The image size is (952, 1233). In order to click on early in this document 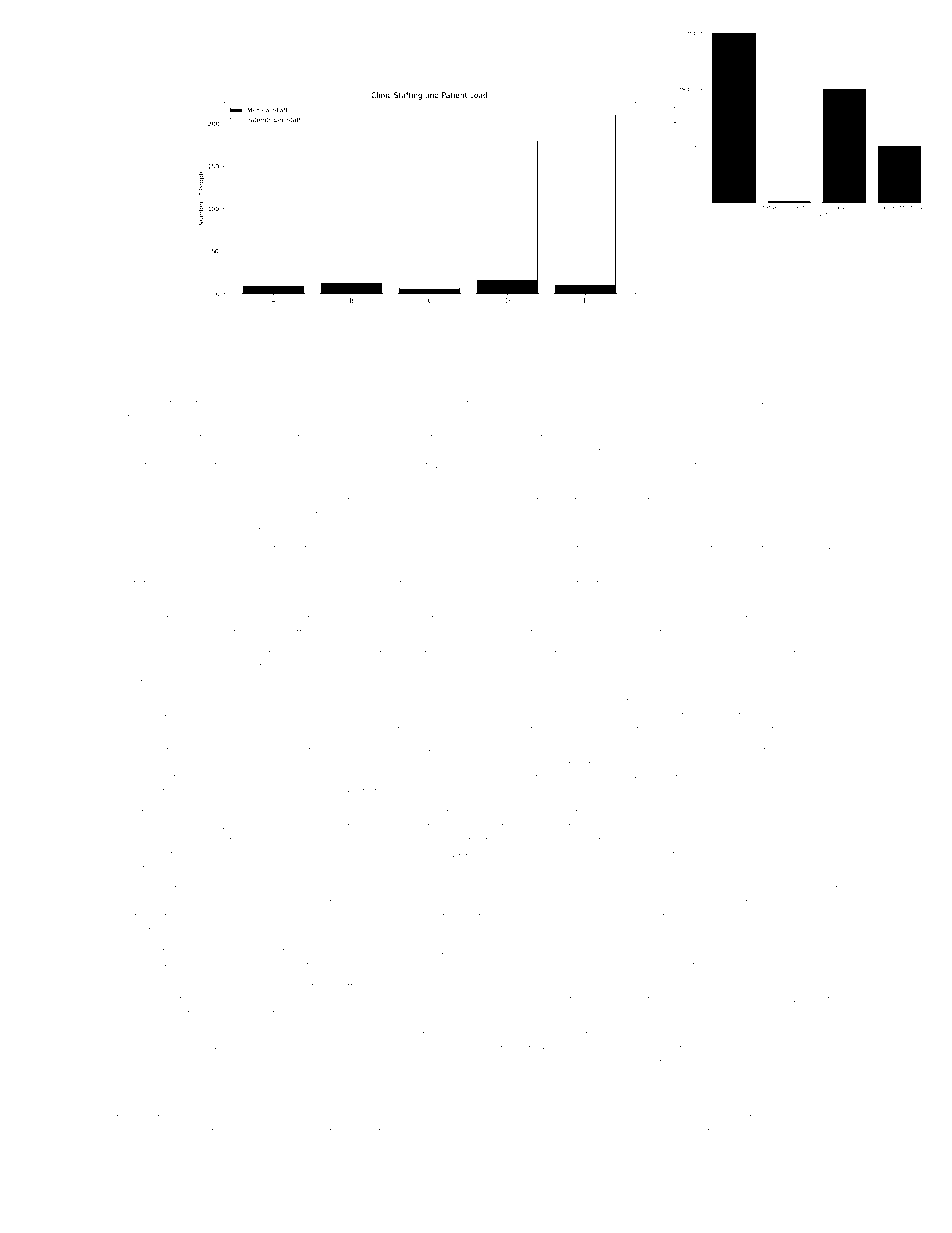, I will do `click(237, 517)`.
